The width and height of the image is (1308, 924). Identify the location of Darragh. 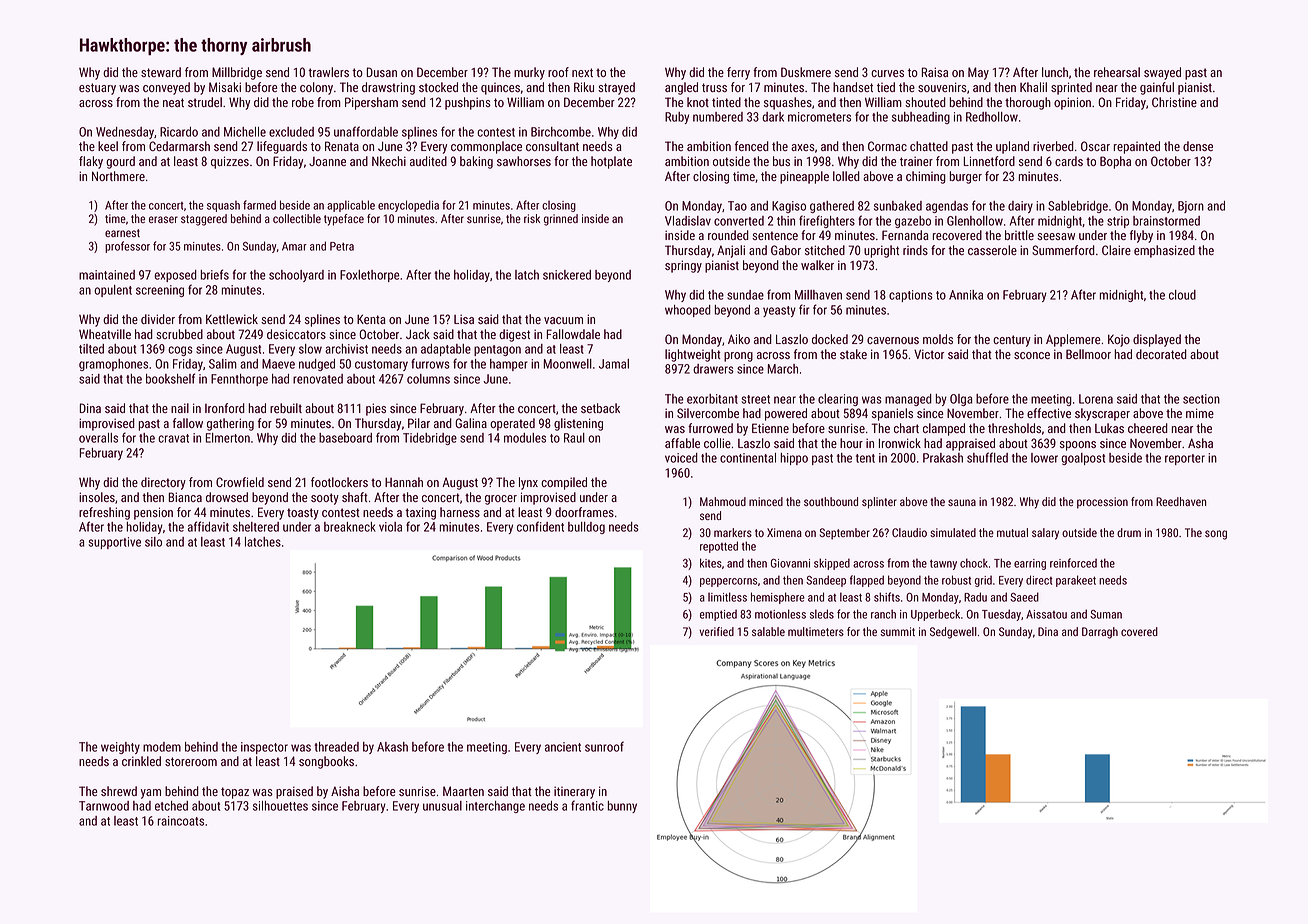
(1100, 633).
